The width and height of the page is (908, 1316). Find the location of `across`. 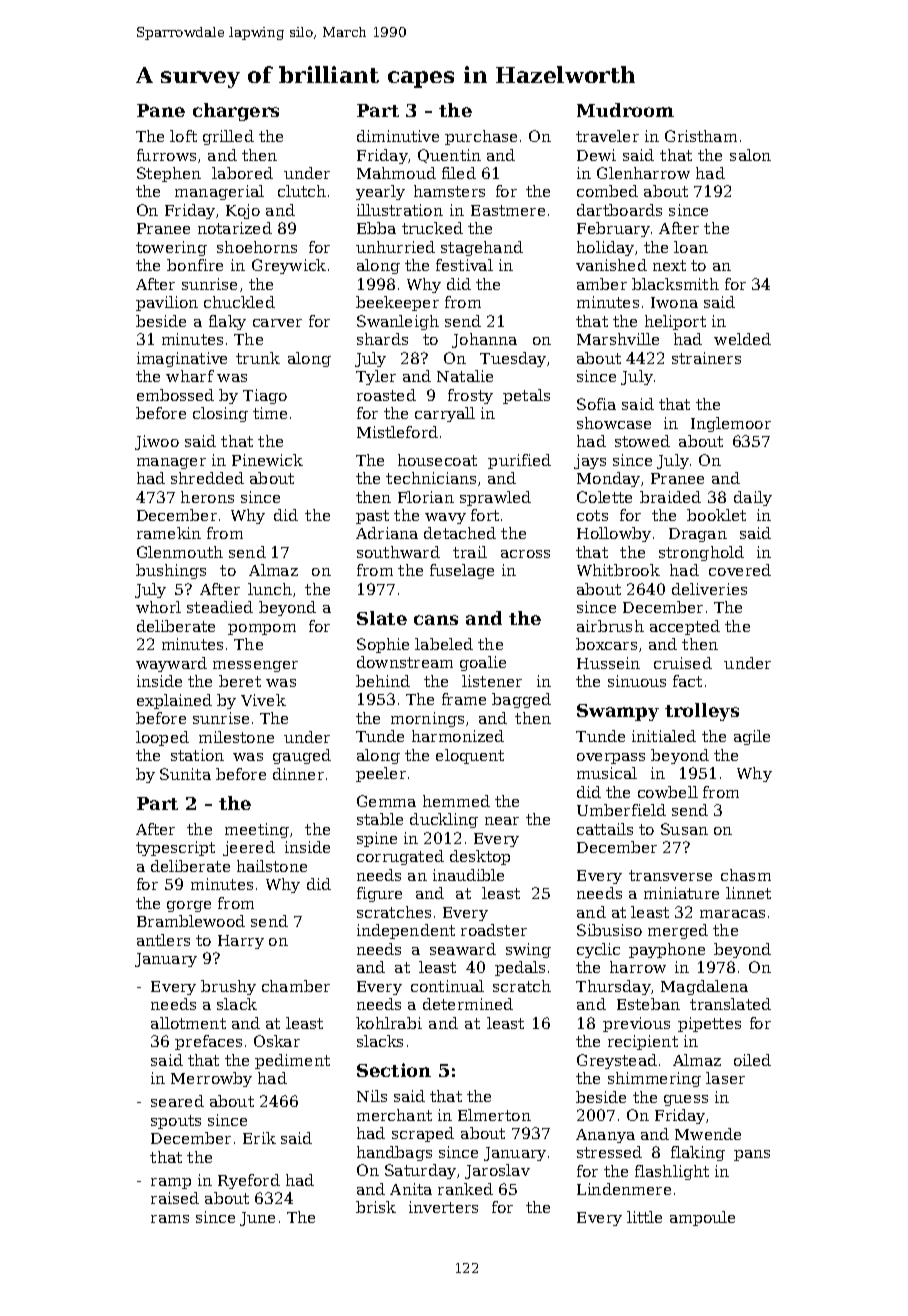

across is located at coordinates (525, 554).
